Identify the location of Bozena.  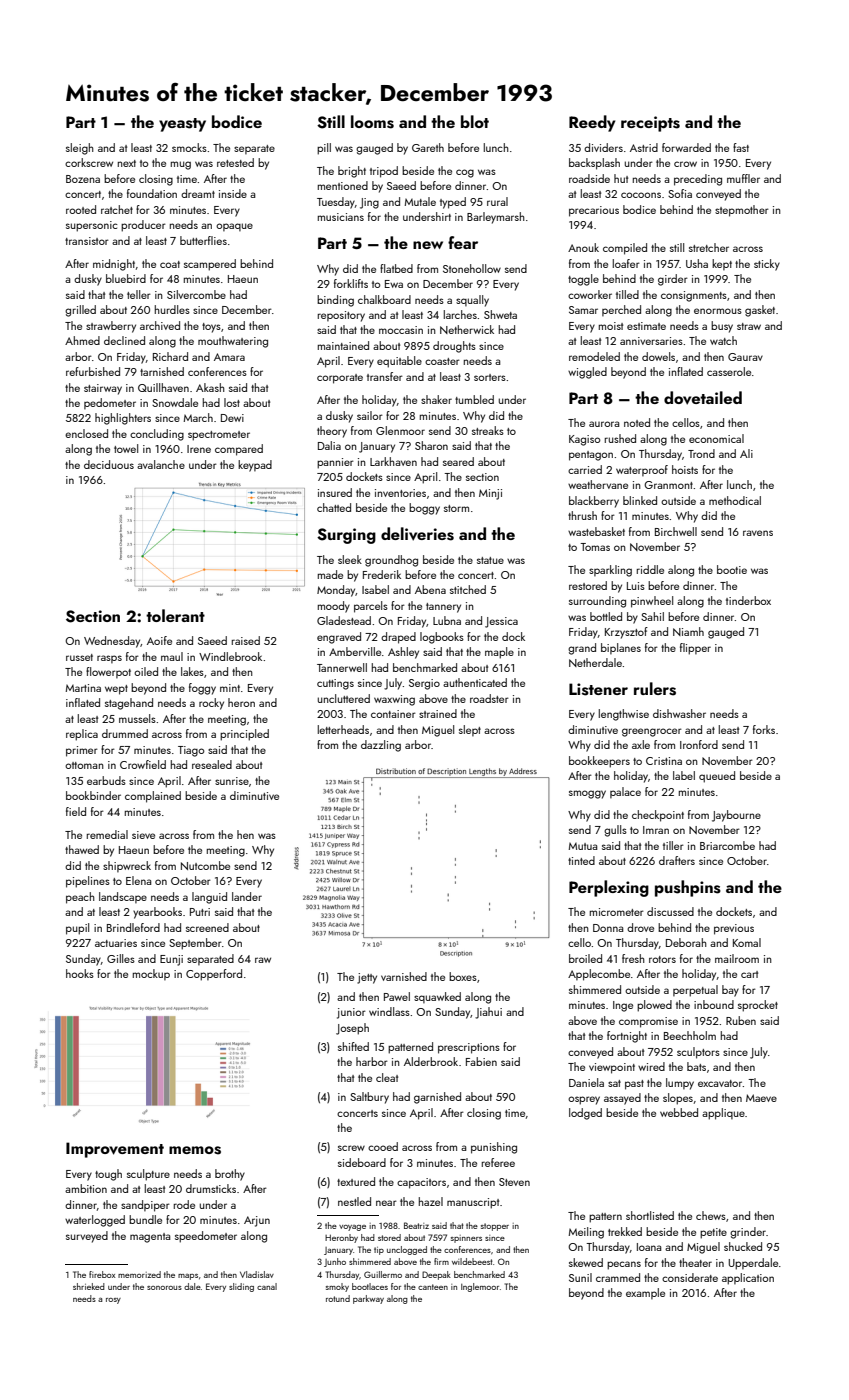
(83, 179).
